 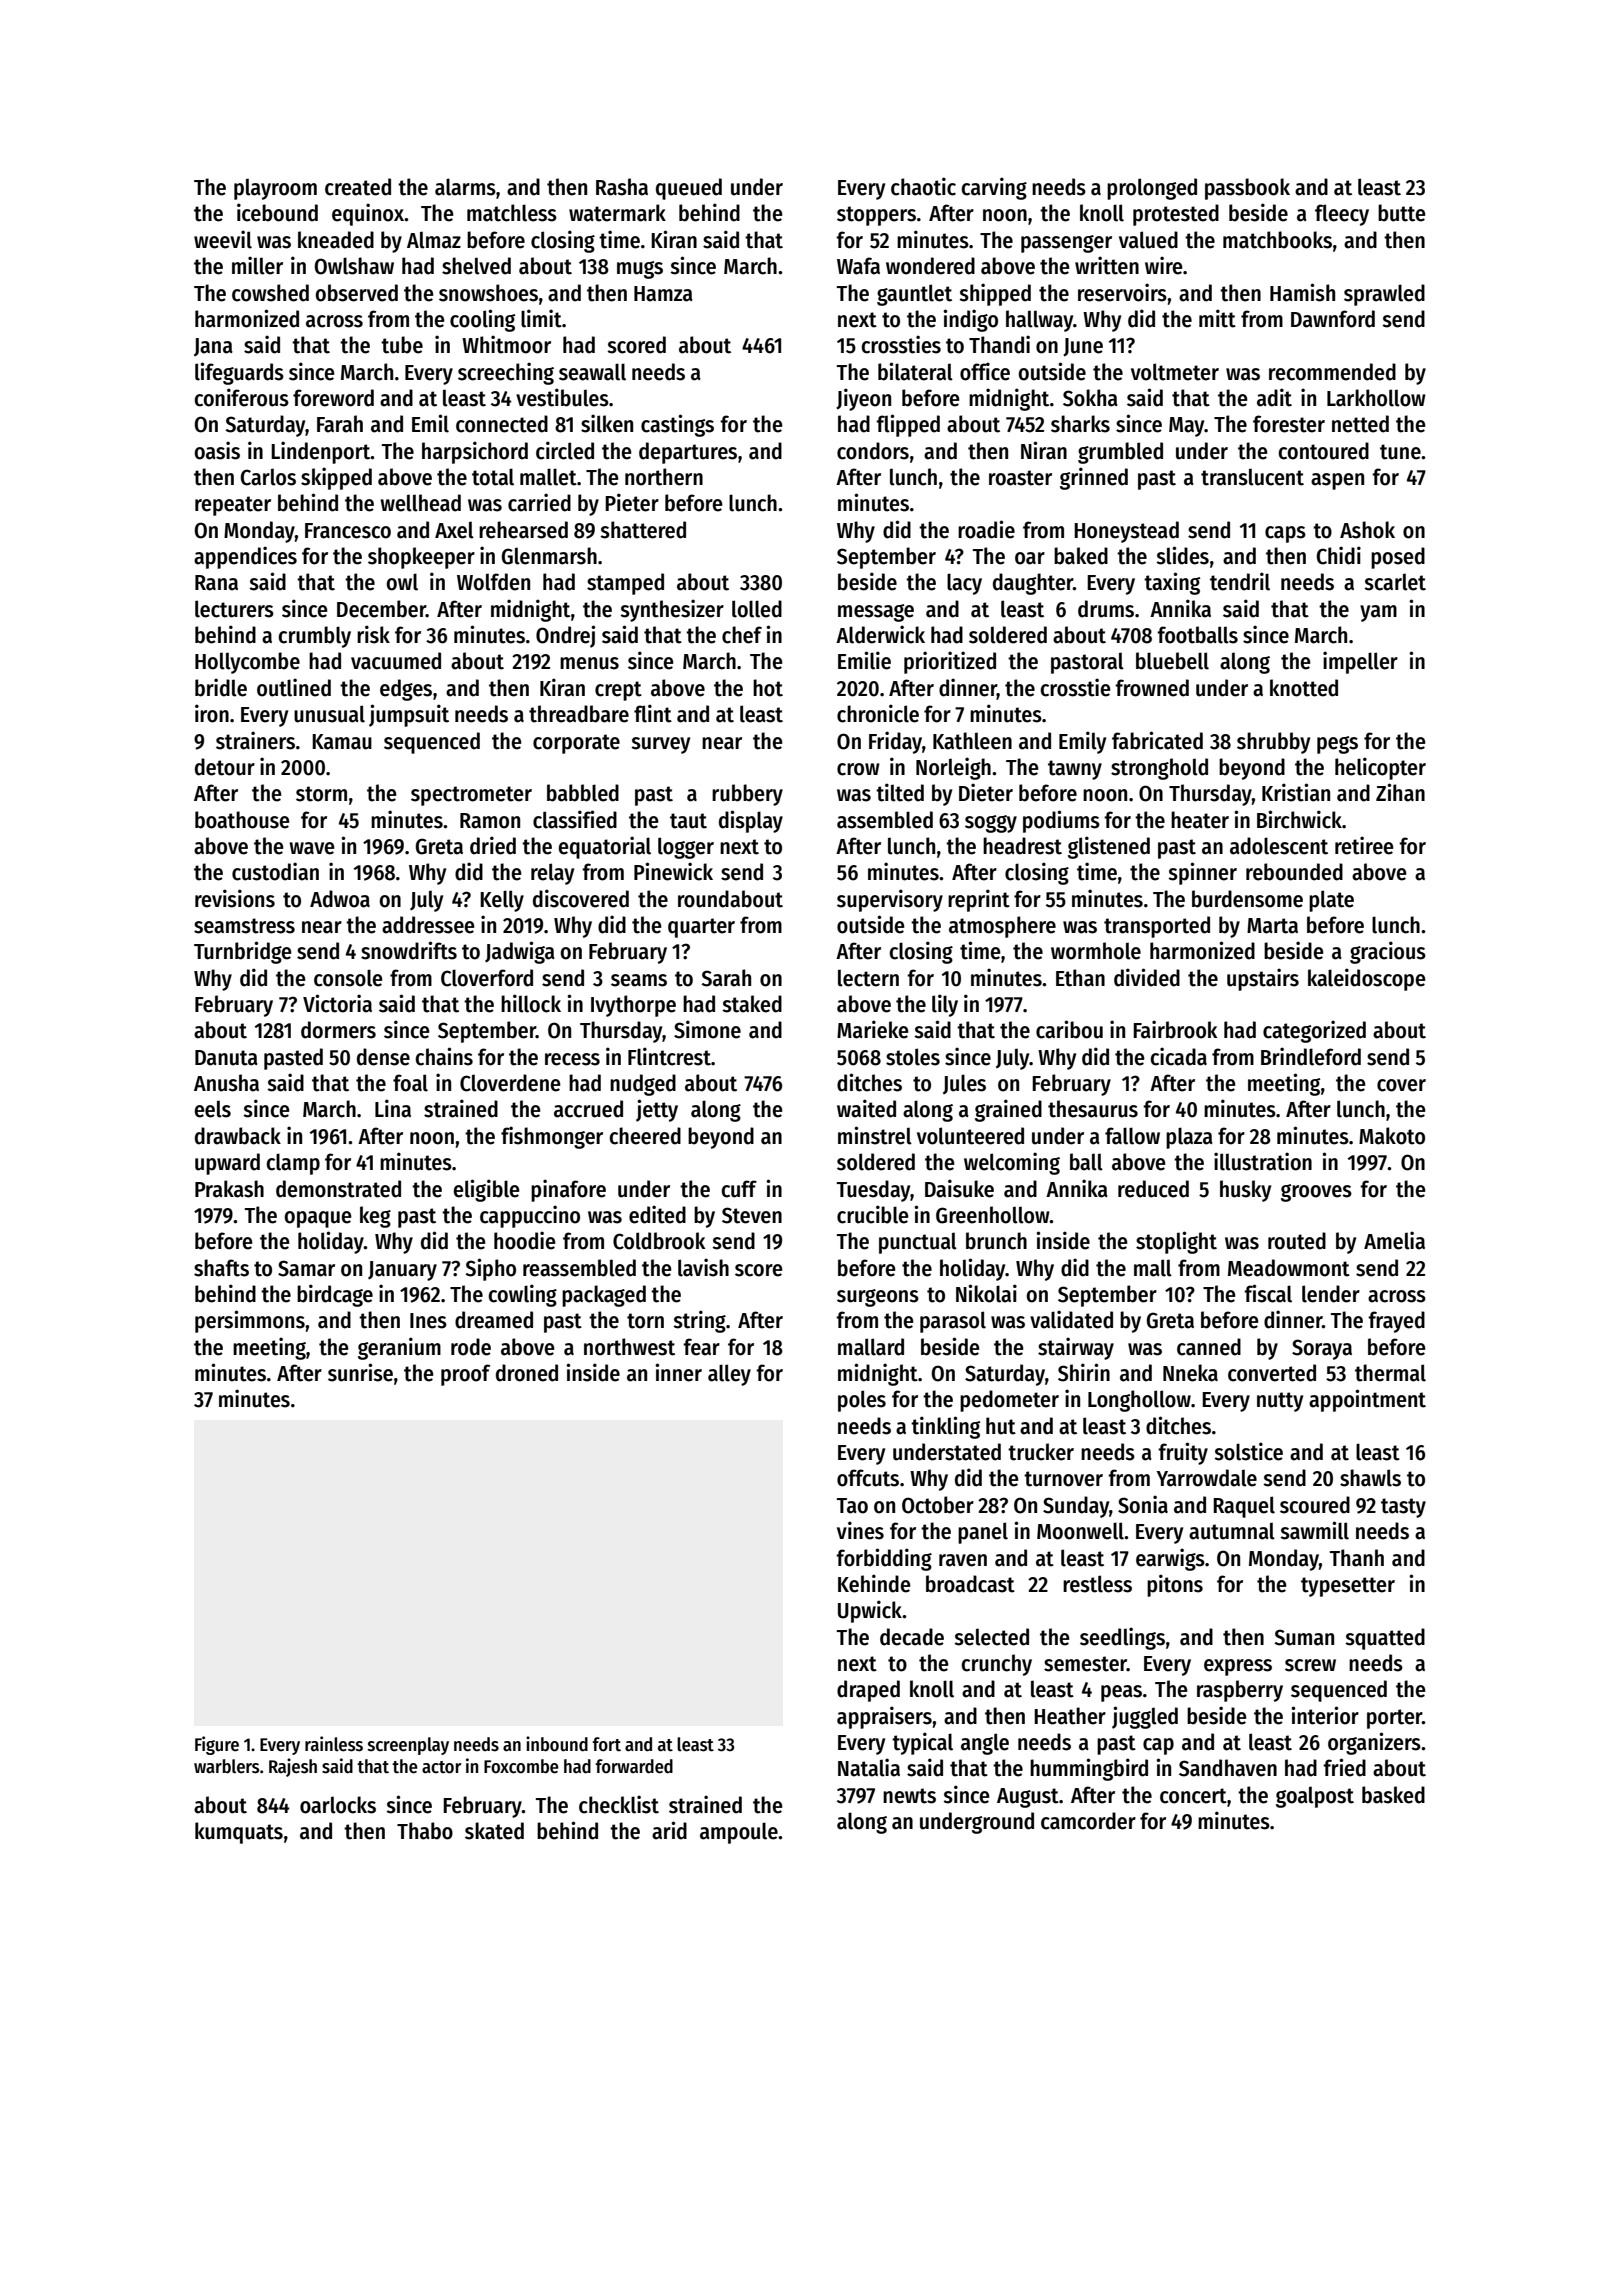 What do you see at coordinates (525, 1240) in the page?
I see `hoodie` at bounding box center [525, 1240].
